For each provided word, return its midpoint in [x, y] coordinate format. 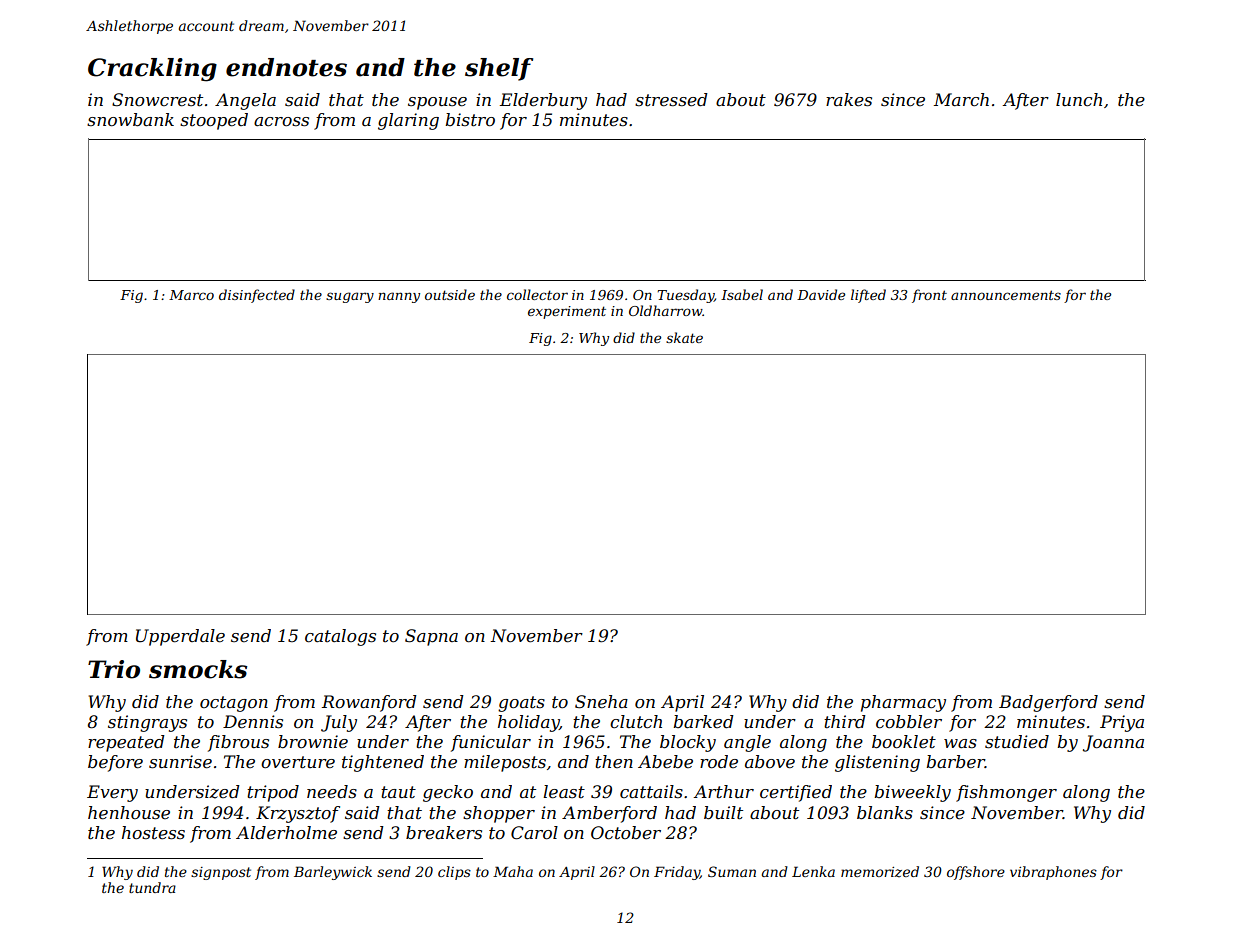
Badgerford [1048, 703]
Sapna [431, 637]
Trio [114, 669]
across [281, 122]
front [929, 296]
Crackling [152, 70]
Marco [191, 295]
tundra [152, 887]
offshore [976, 873]
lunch [1079, 99]
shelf [499, 69]
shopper [499, 814]
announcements [1006, 295]
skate [684, 337]
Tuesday [685, 296]
